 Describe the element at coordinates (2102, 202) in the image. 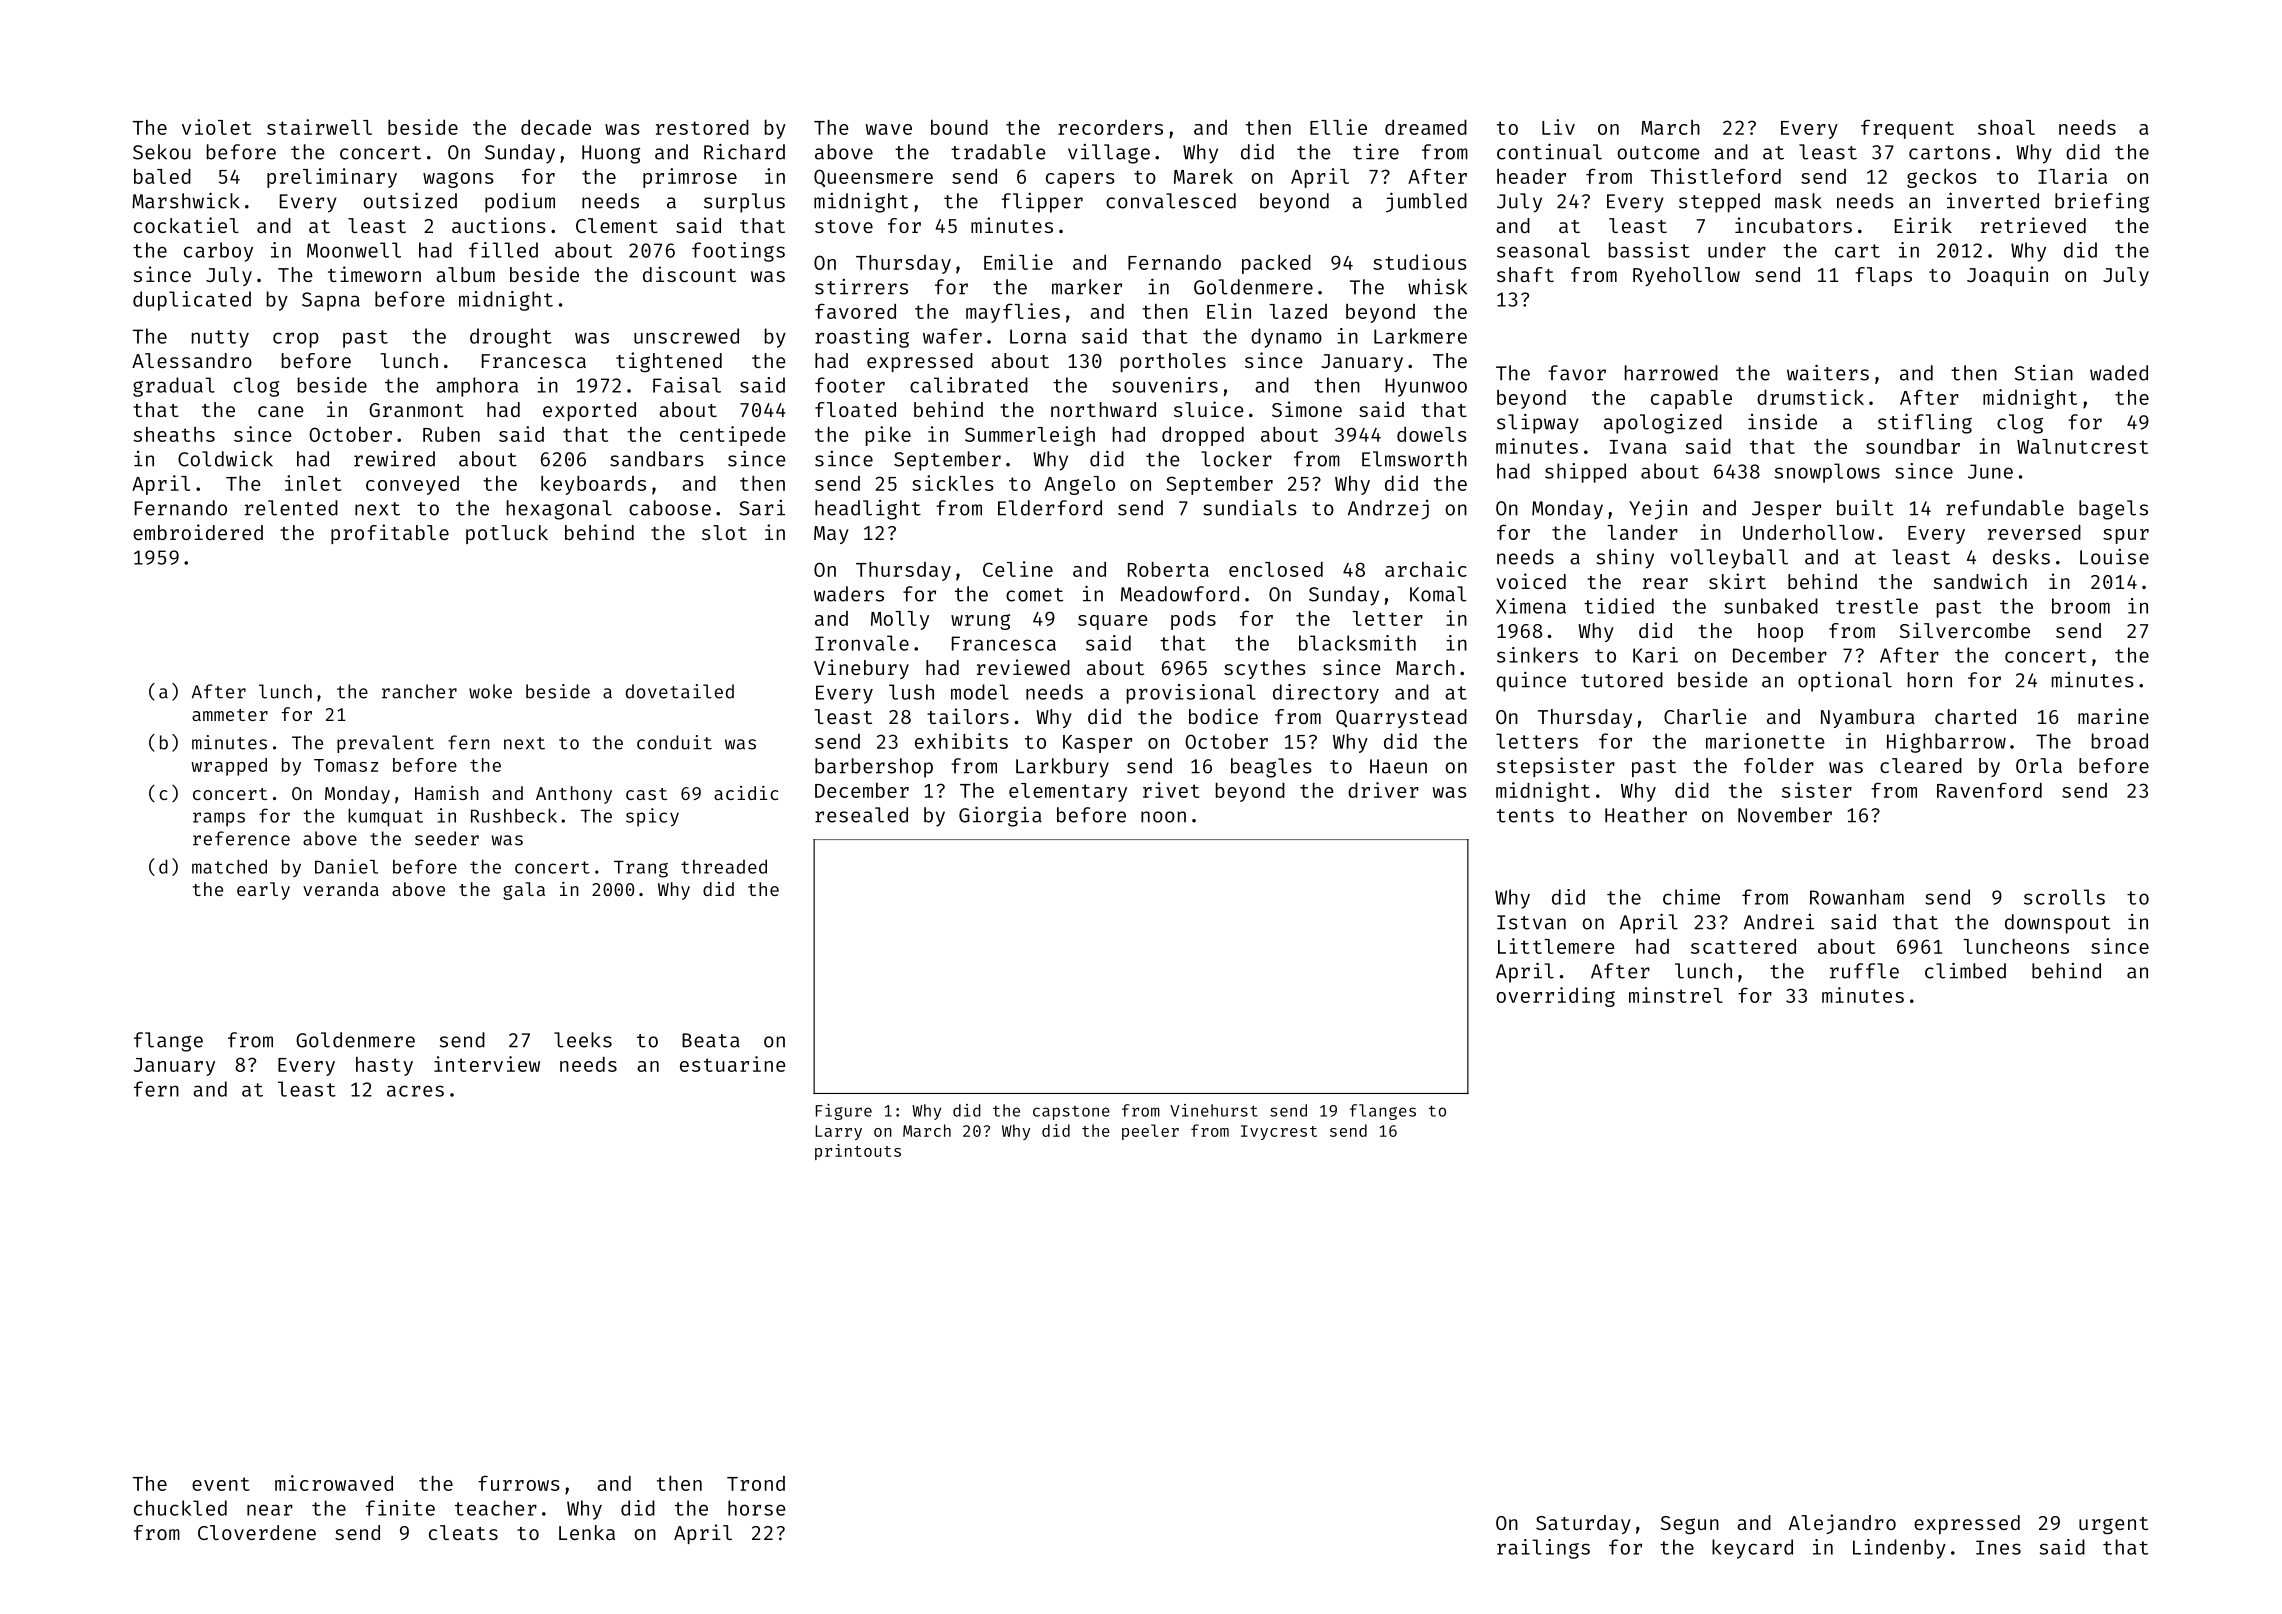

I see `briefing` at that location.
